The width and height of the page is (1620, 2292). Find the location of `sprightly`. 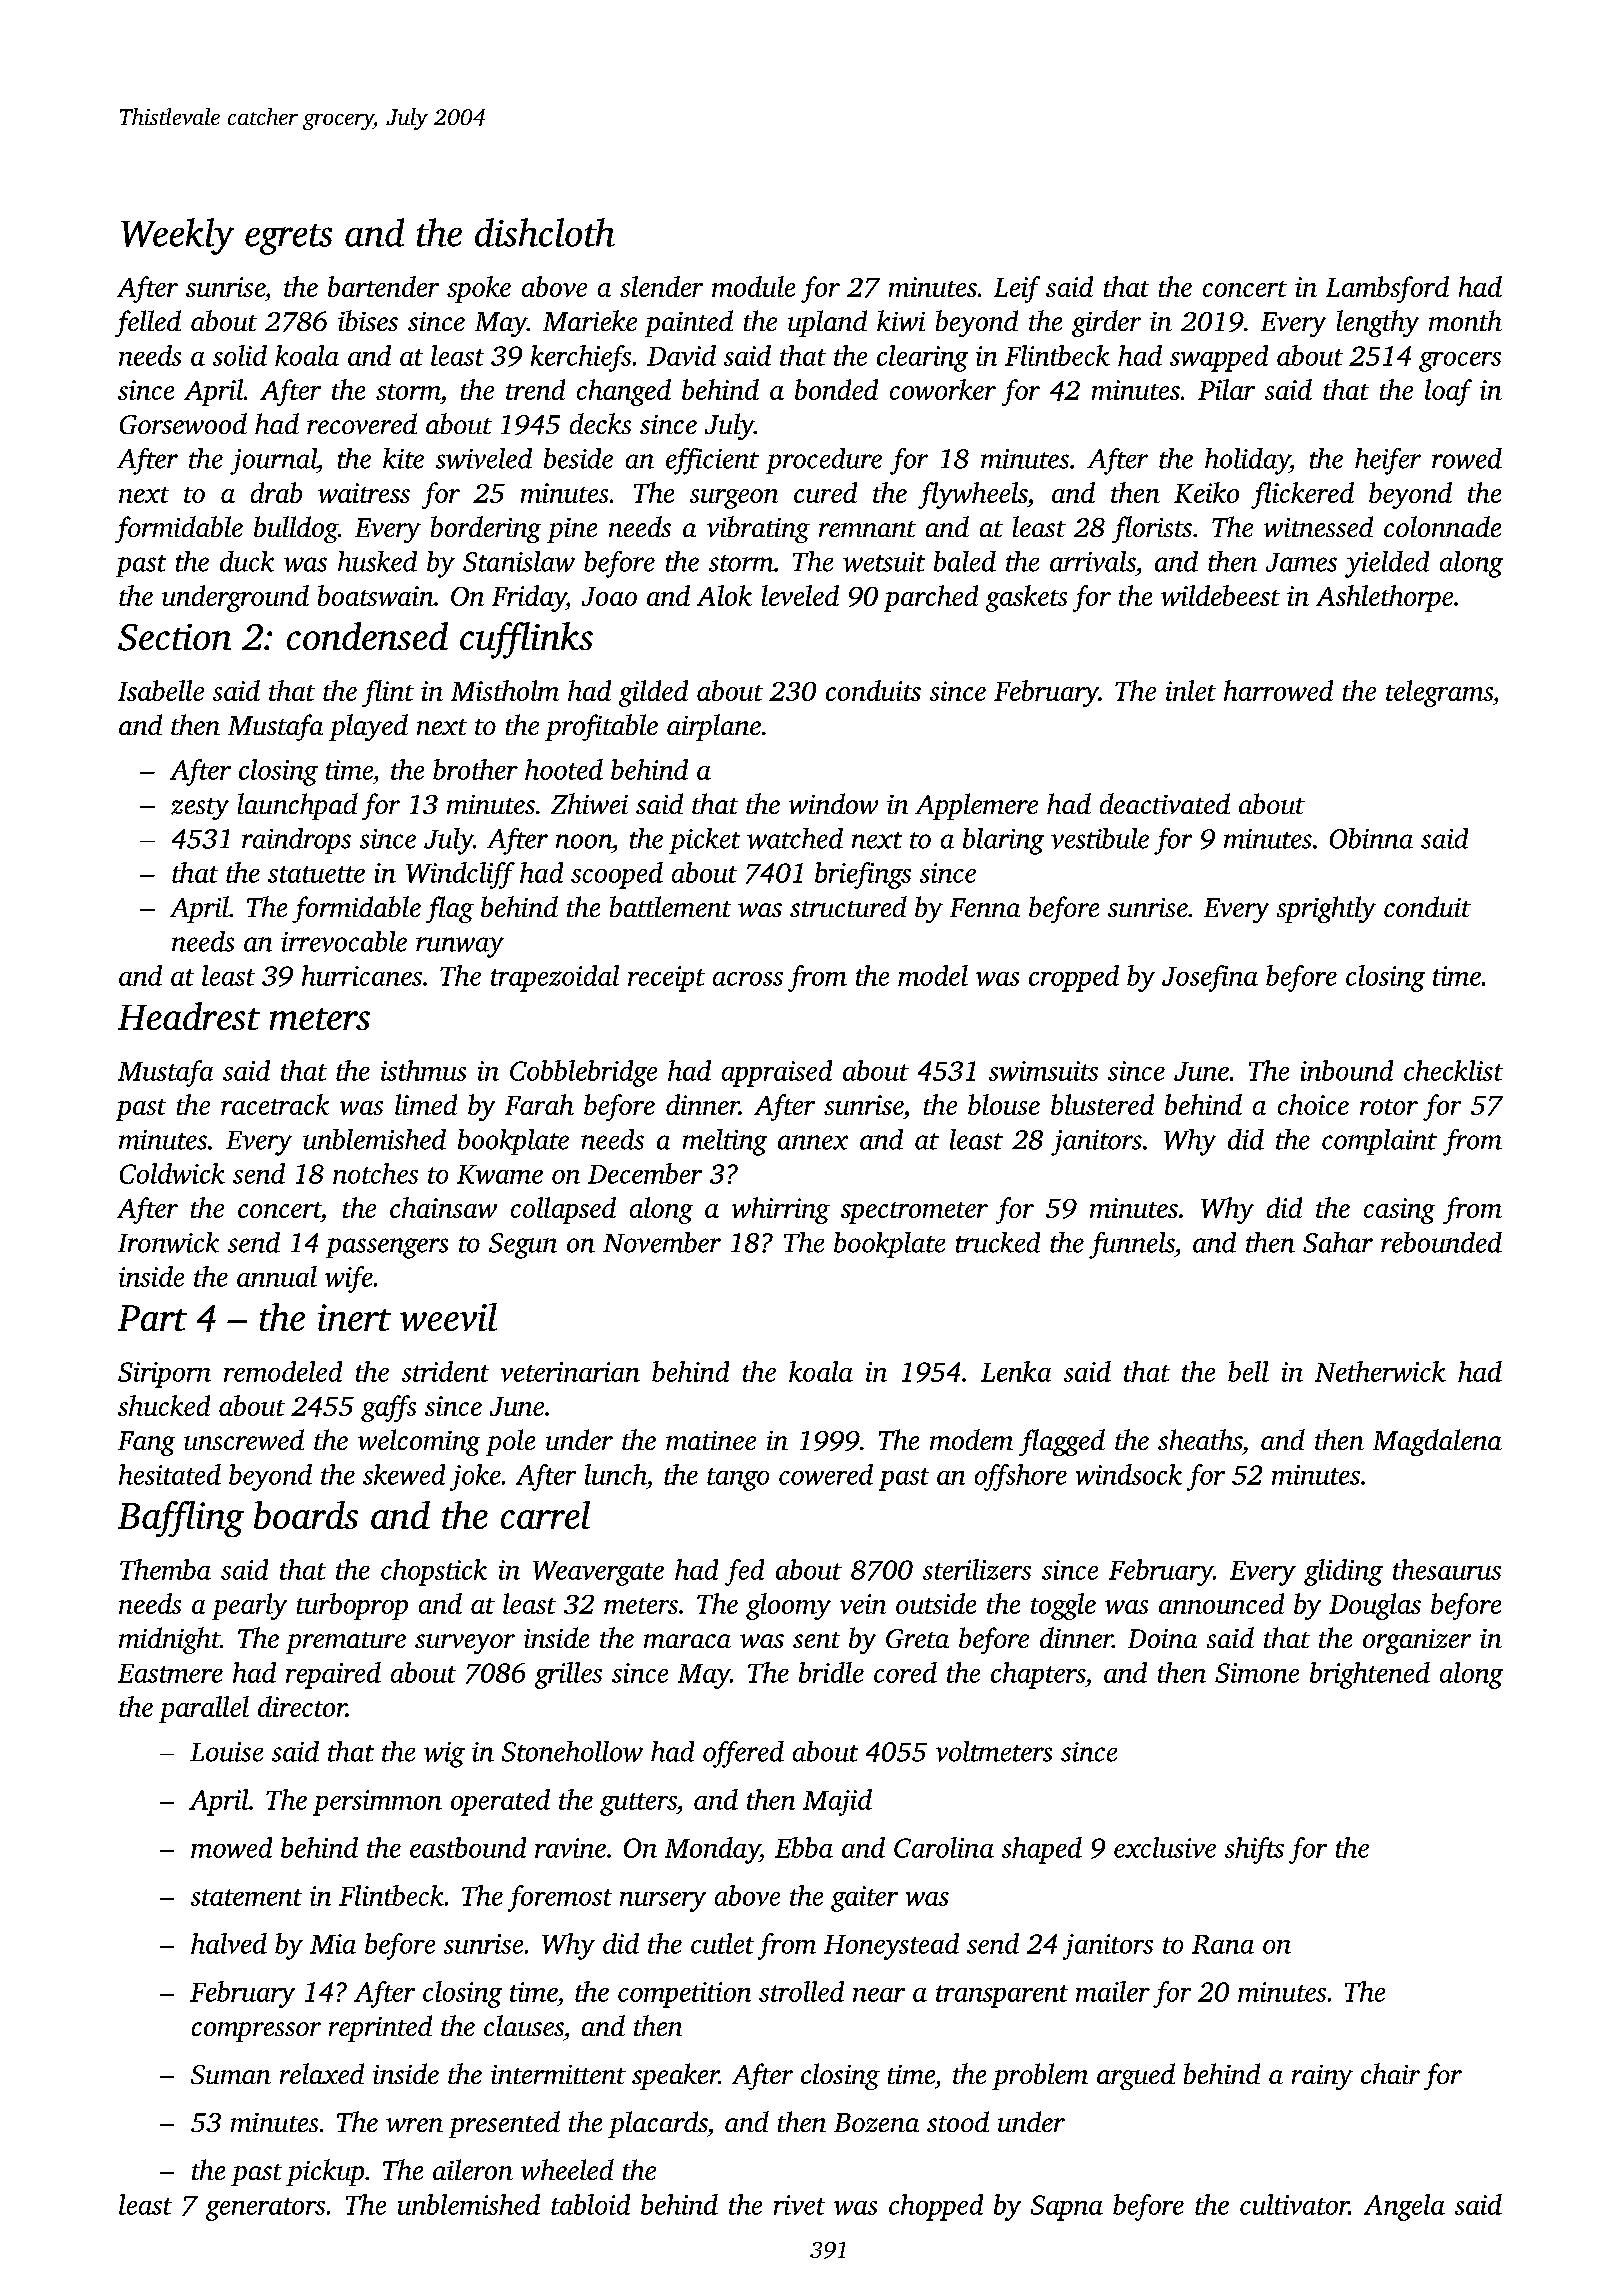

sprightly is located at coordinates (1326, 909).
